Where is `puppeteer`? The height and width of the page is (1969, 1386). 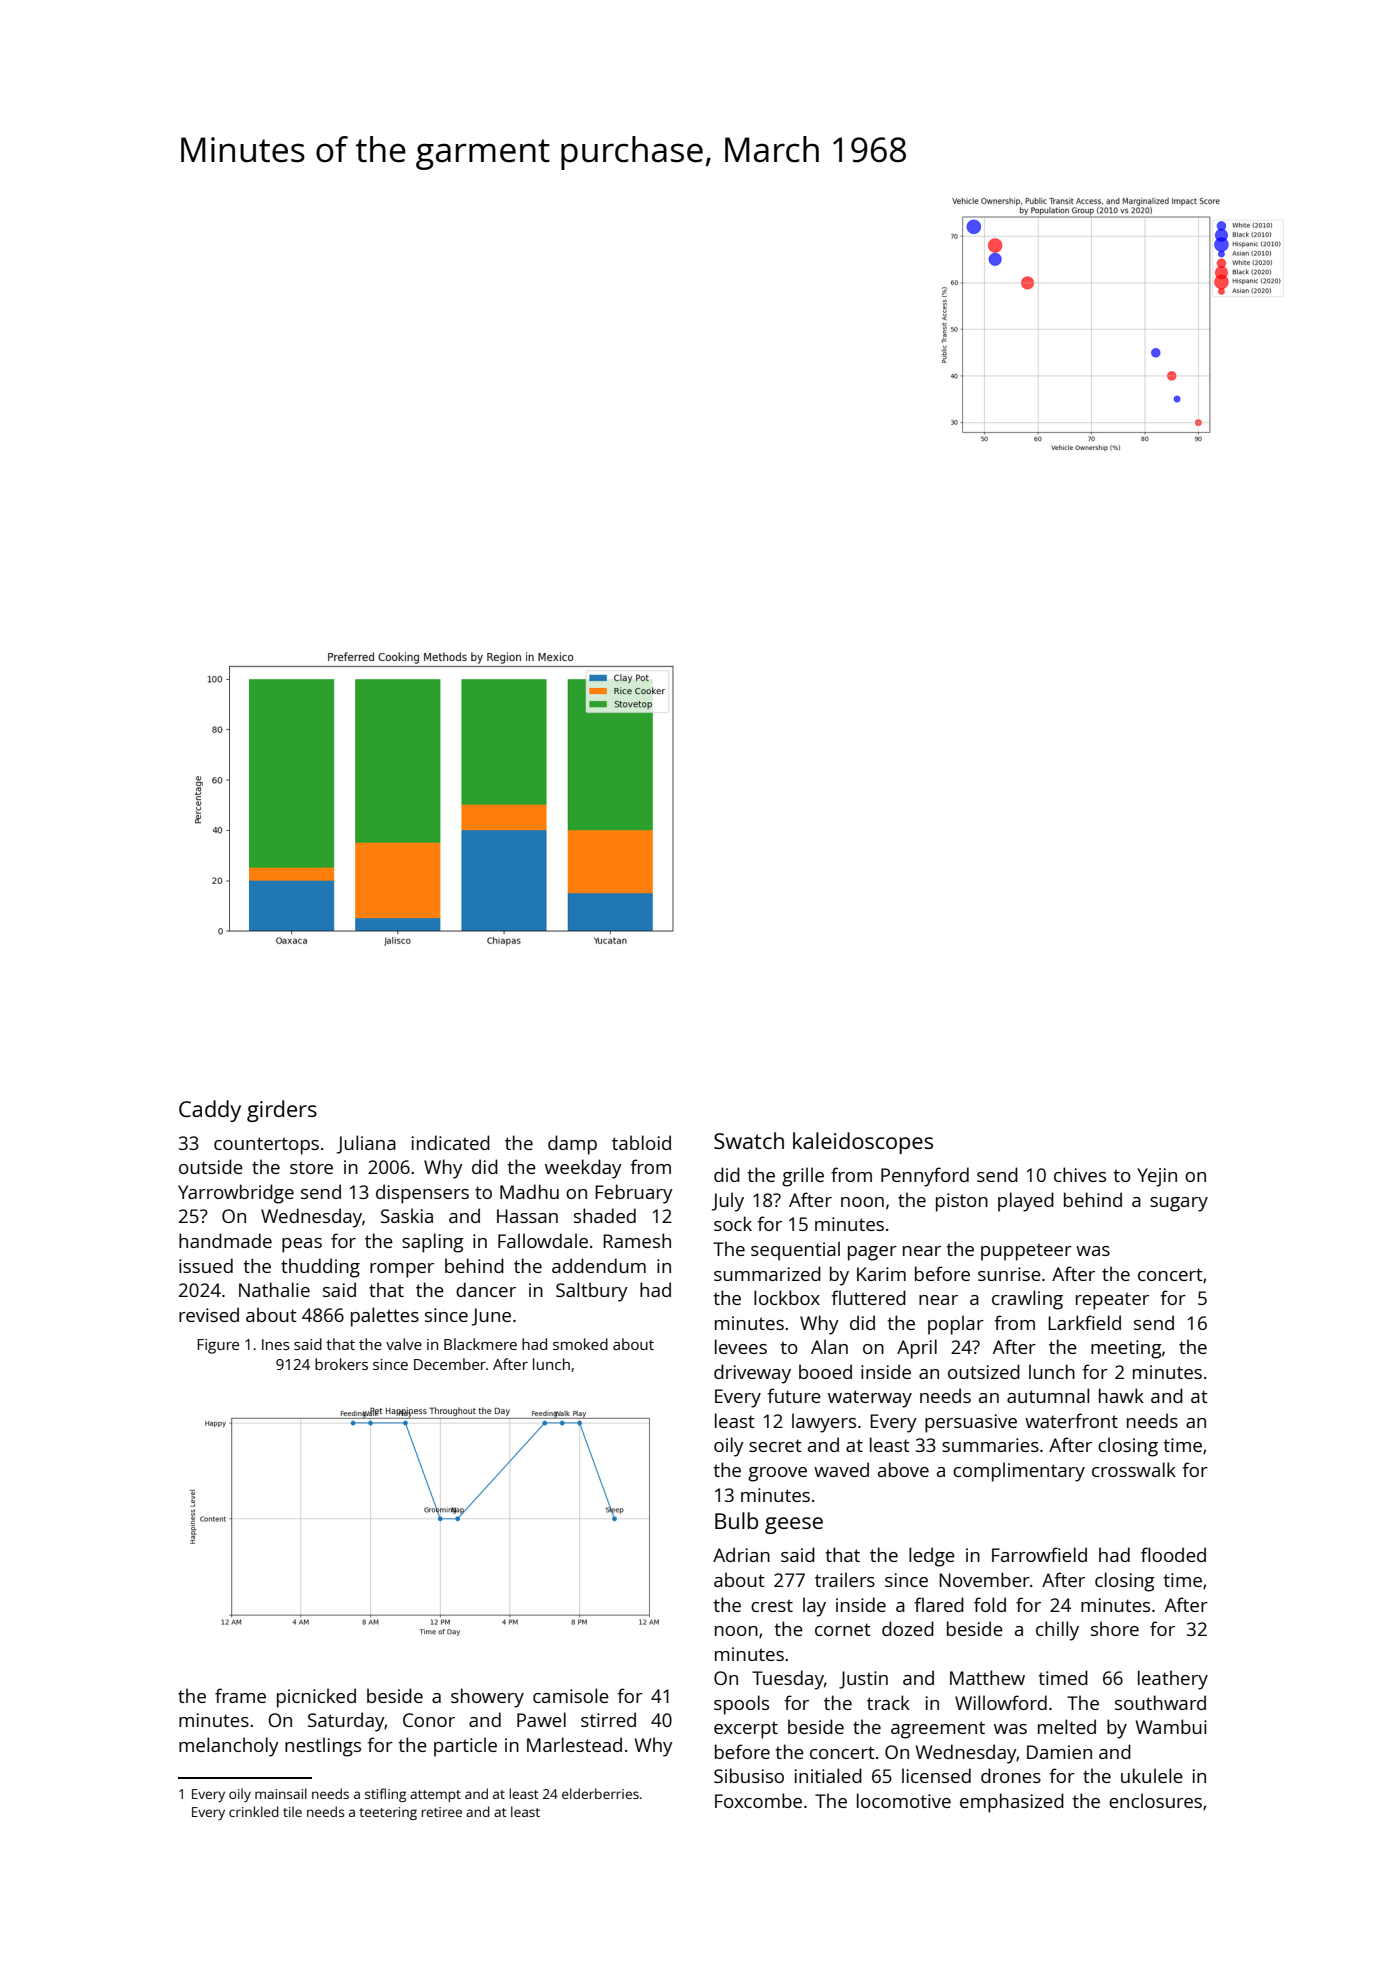
puppeteer is located at coordinates (1026, 1252).
